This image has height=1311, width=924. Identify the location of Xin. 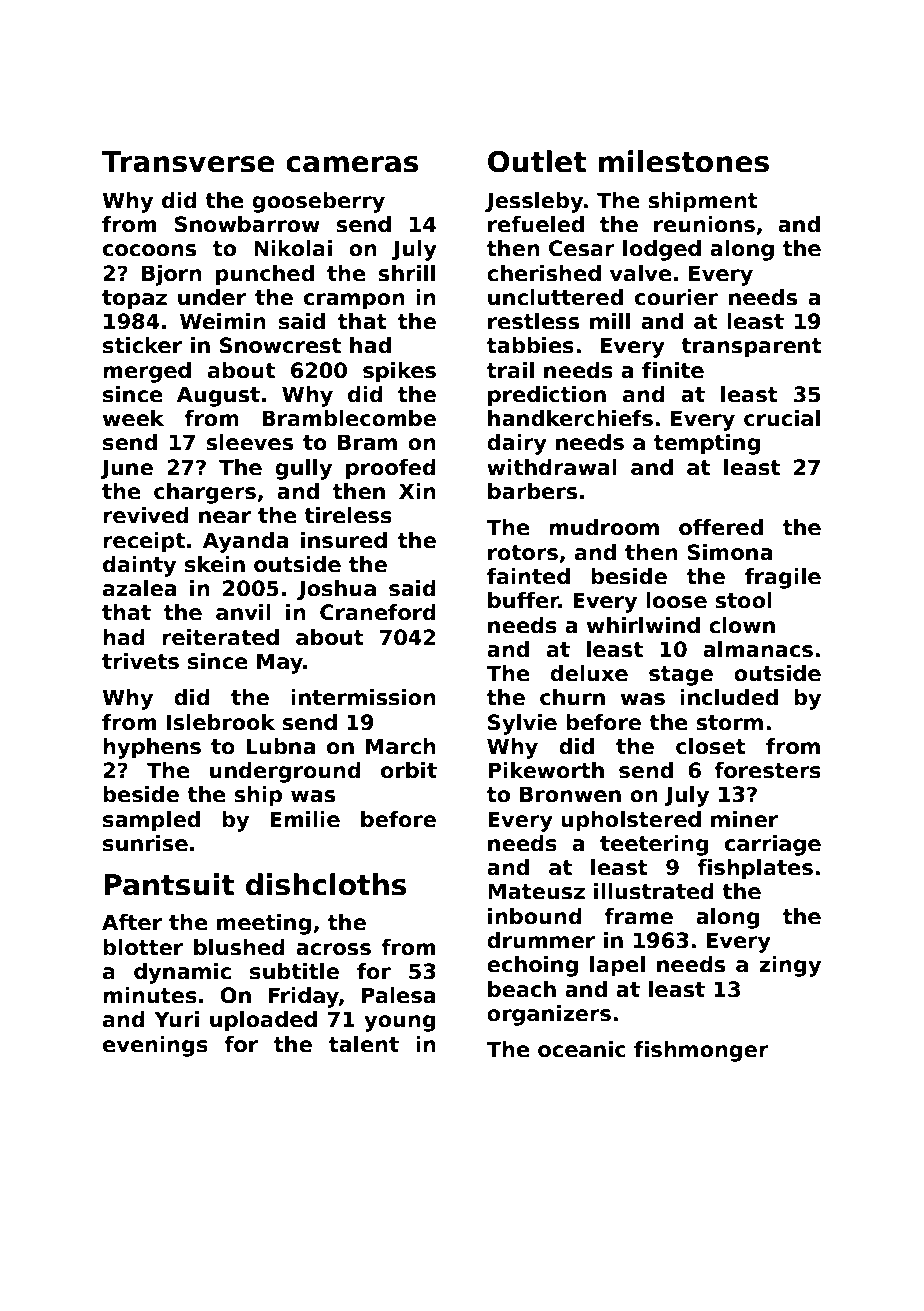
(417, 491).
